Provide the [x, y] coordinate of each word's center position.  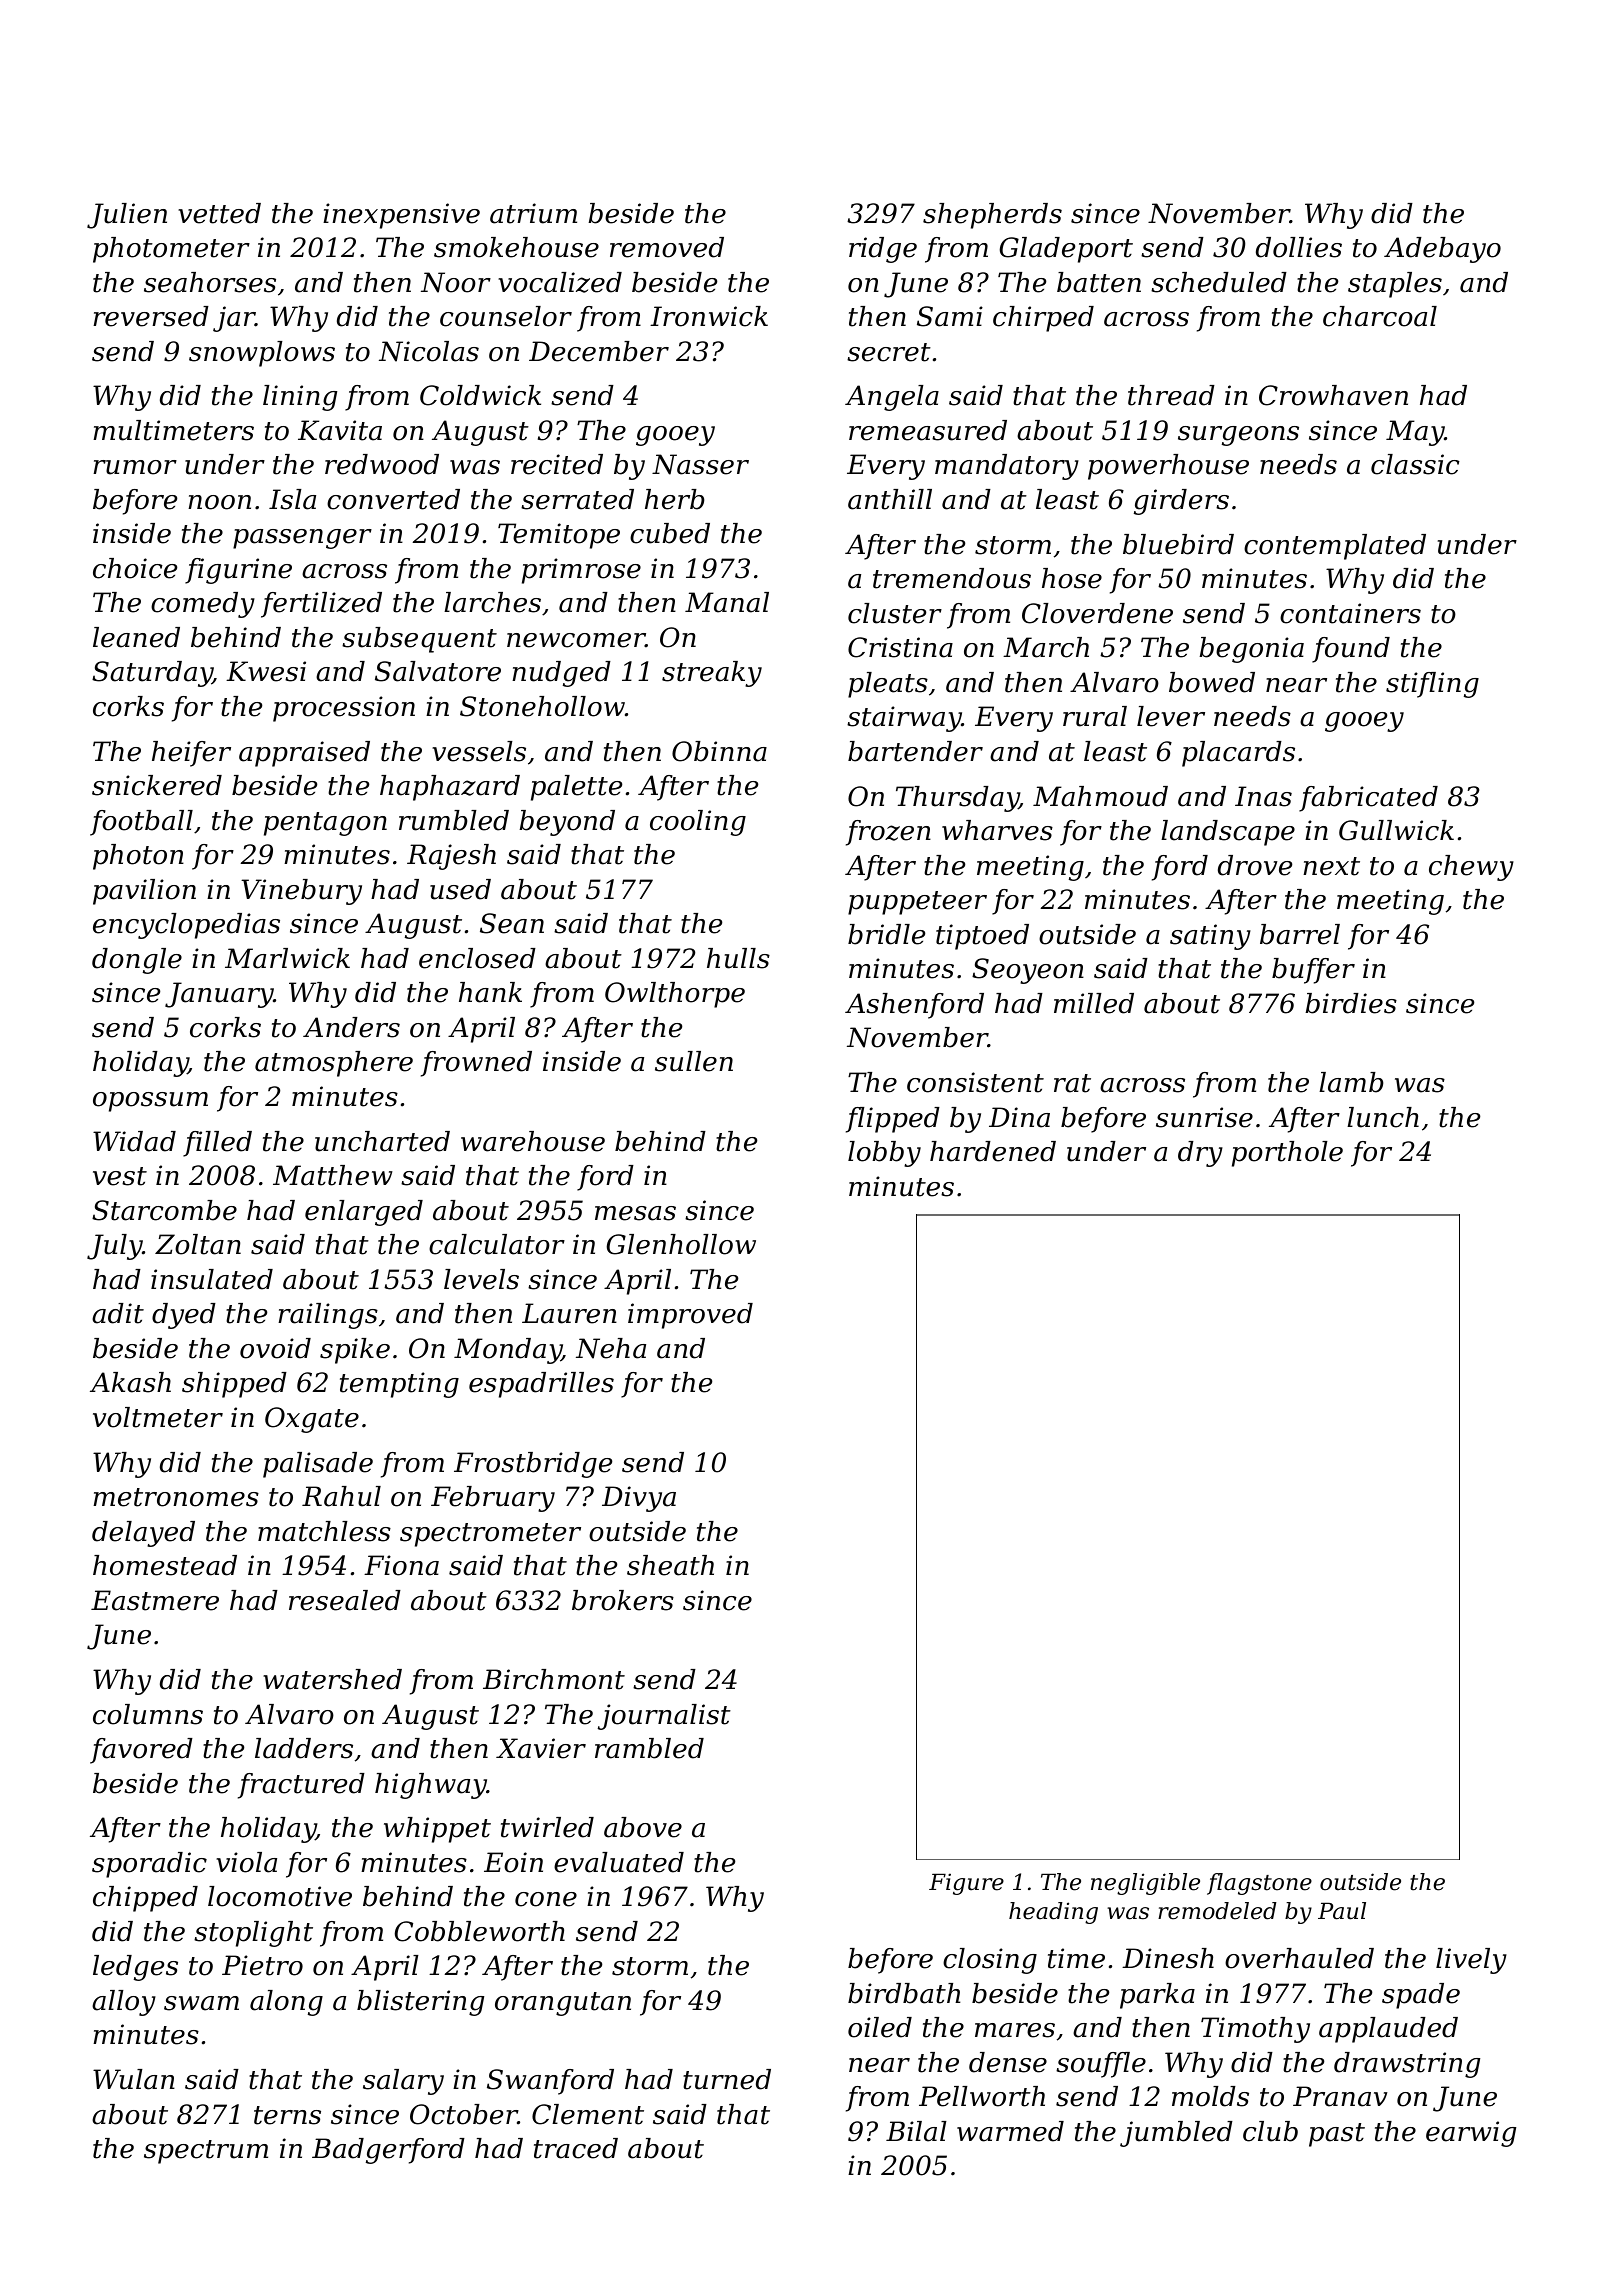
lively [1471, 1961]
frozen [888, 833]
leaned [136, 637]
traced [576, 2148]
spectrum [206, 2152]
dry [1200, 1154]
